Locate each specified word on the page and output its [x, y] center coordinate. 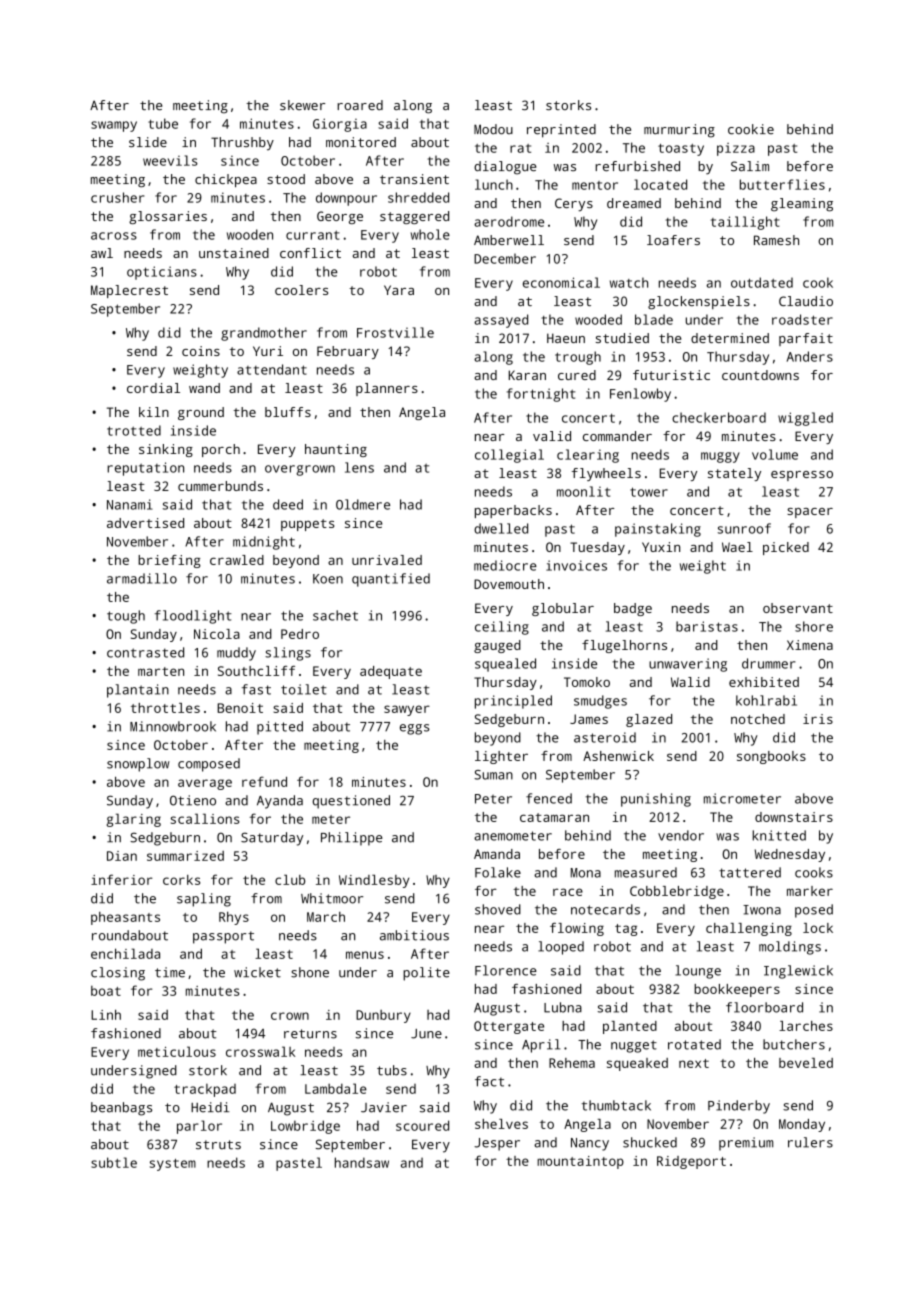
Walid [690, 682]
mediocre [505, 565]
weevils [170, 160]
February [348, 352]
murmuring [679, 131]
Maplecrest [129, 291]
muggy [720, 457]
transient [414, 179]
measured [646, 872]
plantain [138, 691]
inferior [121, 879]
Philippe [351, 839]
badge [633, 609]
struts [218, 1145]
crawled [237, 560]
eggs [415, 729]
